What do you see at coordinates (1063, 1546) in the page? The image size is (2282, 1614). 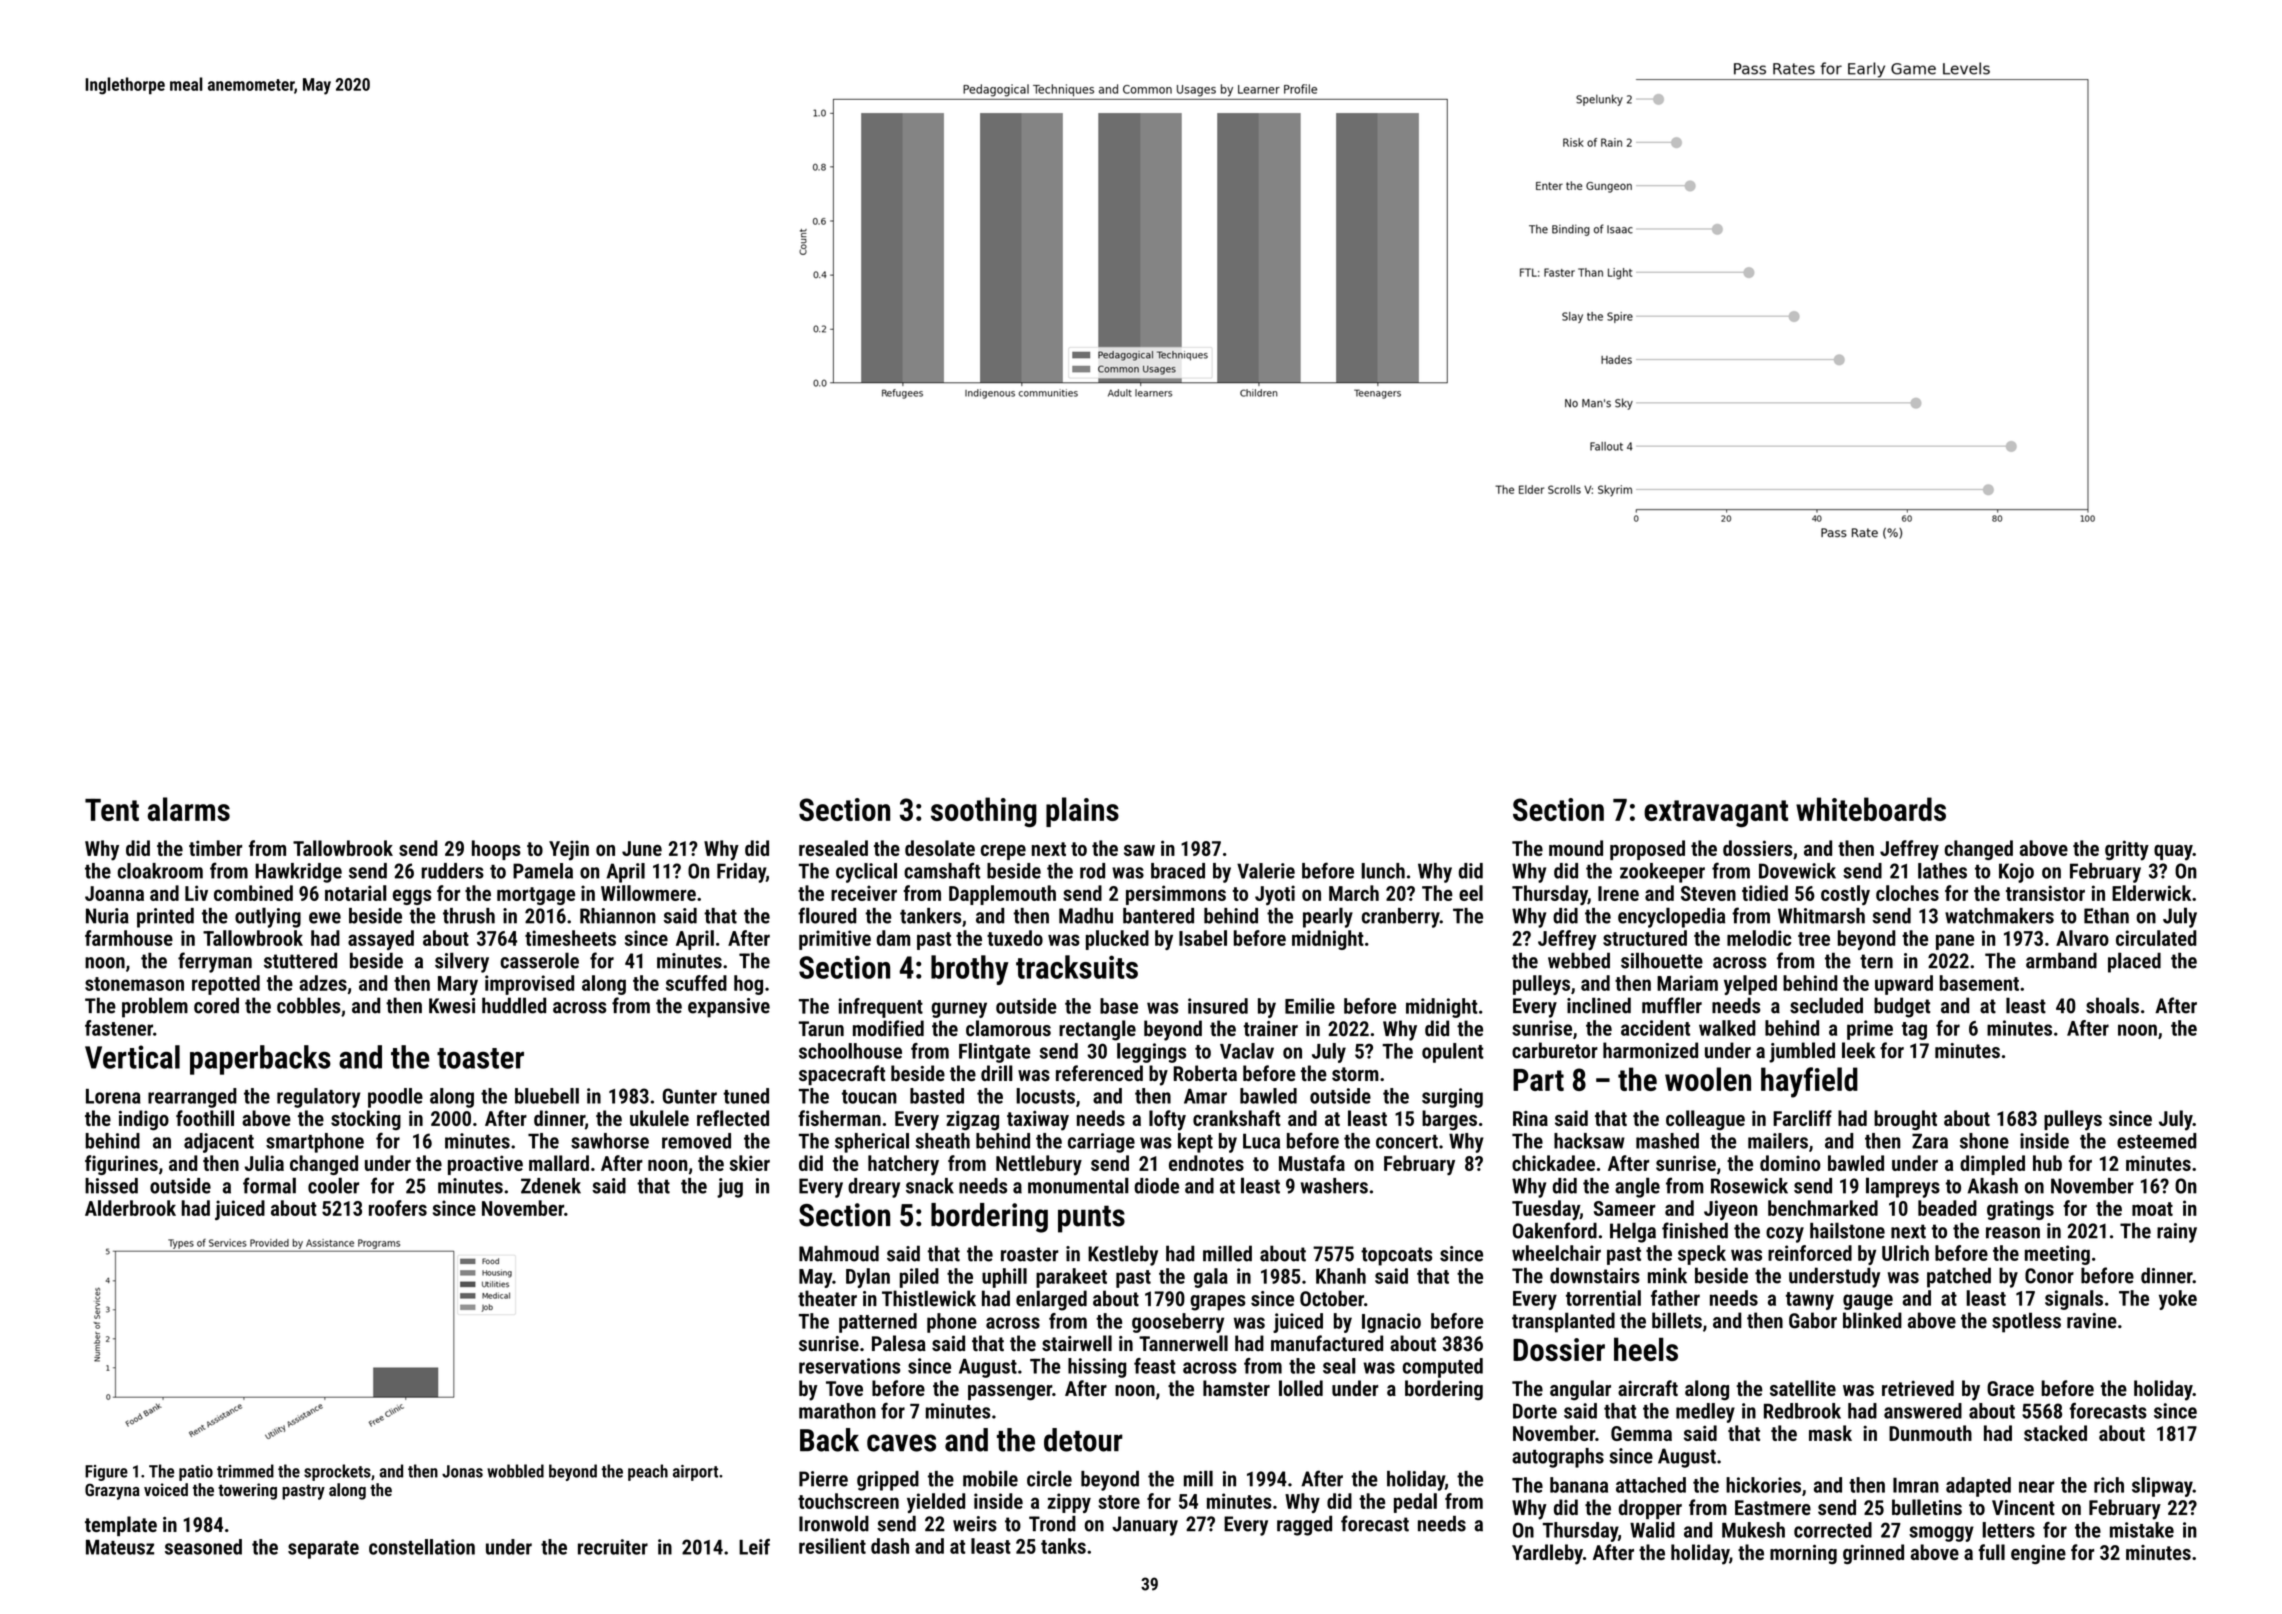 I see `tanks` at bounding box center [1063, 1546].
